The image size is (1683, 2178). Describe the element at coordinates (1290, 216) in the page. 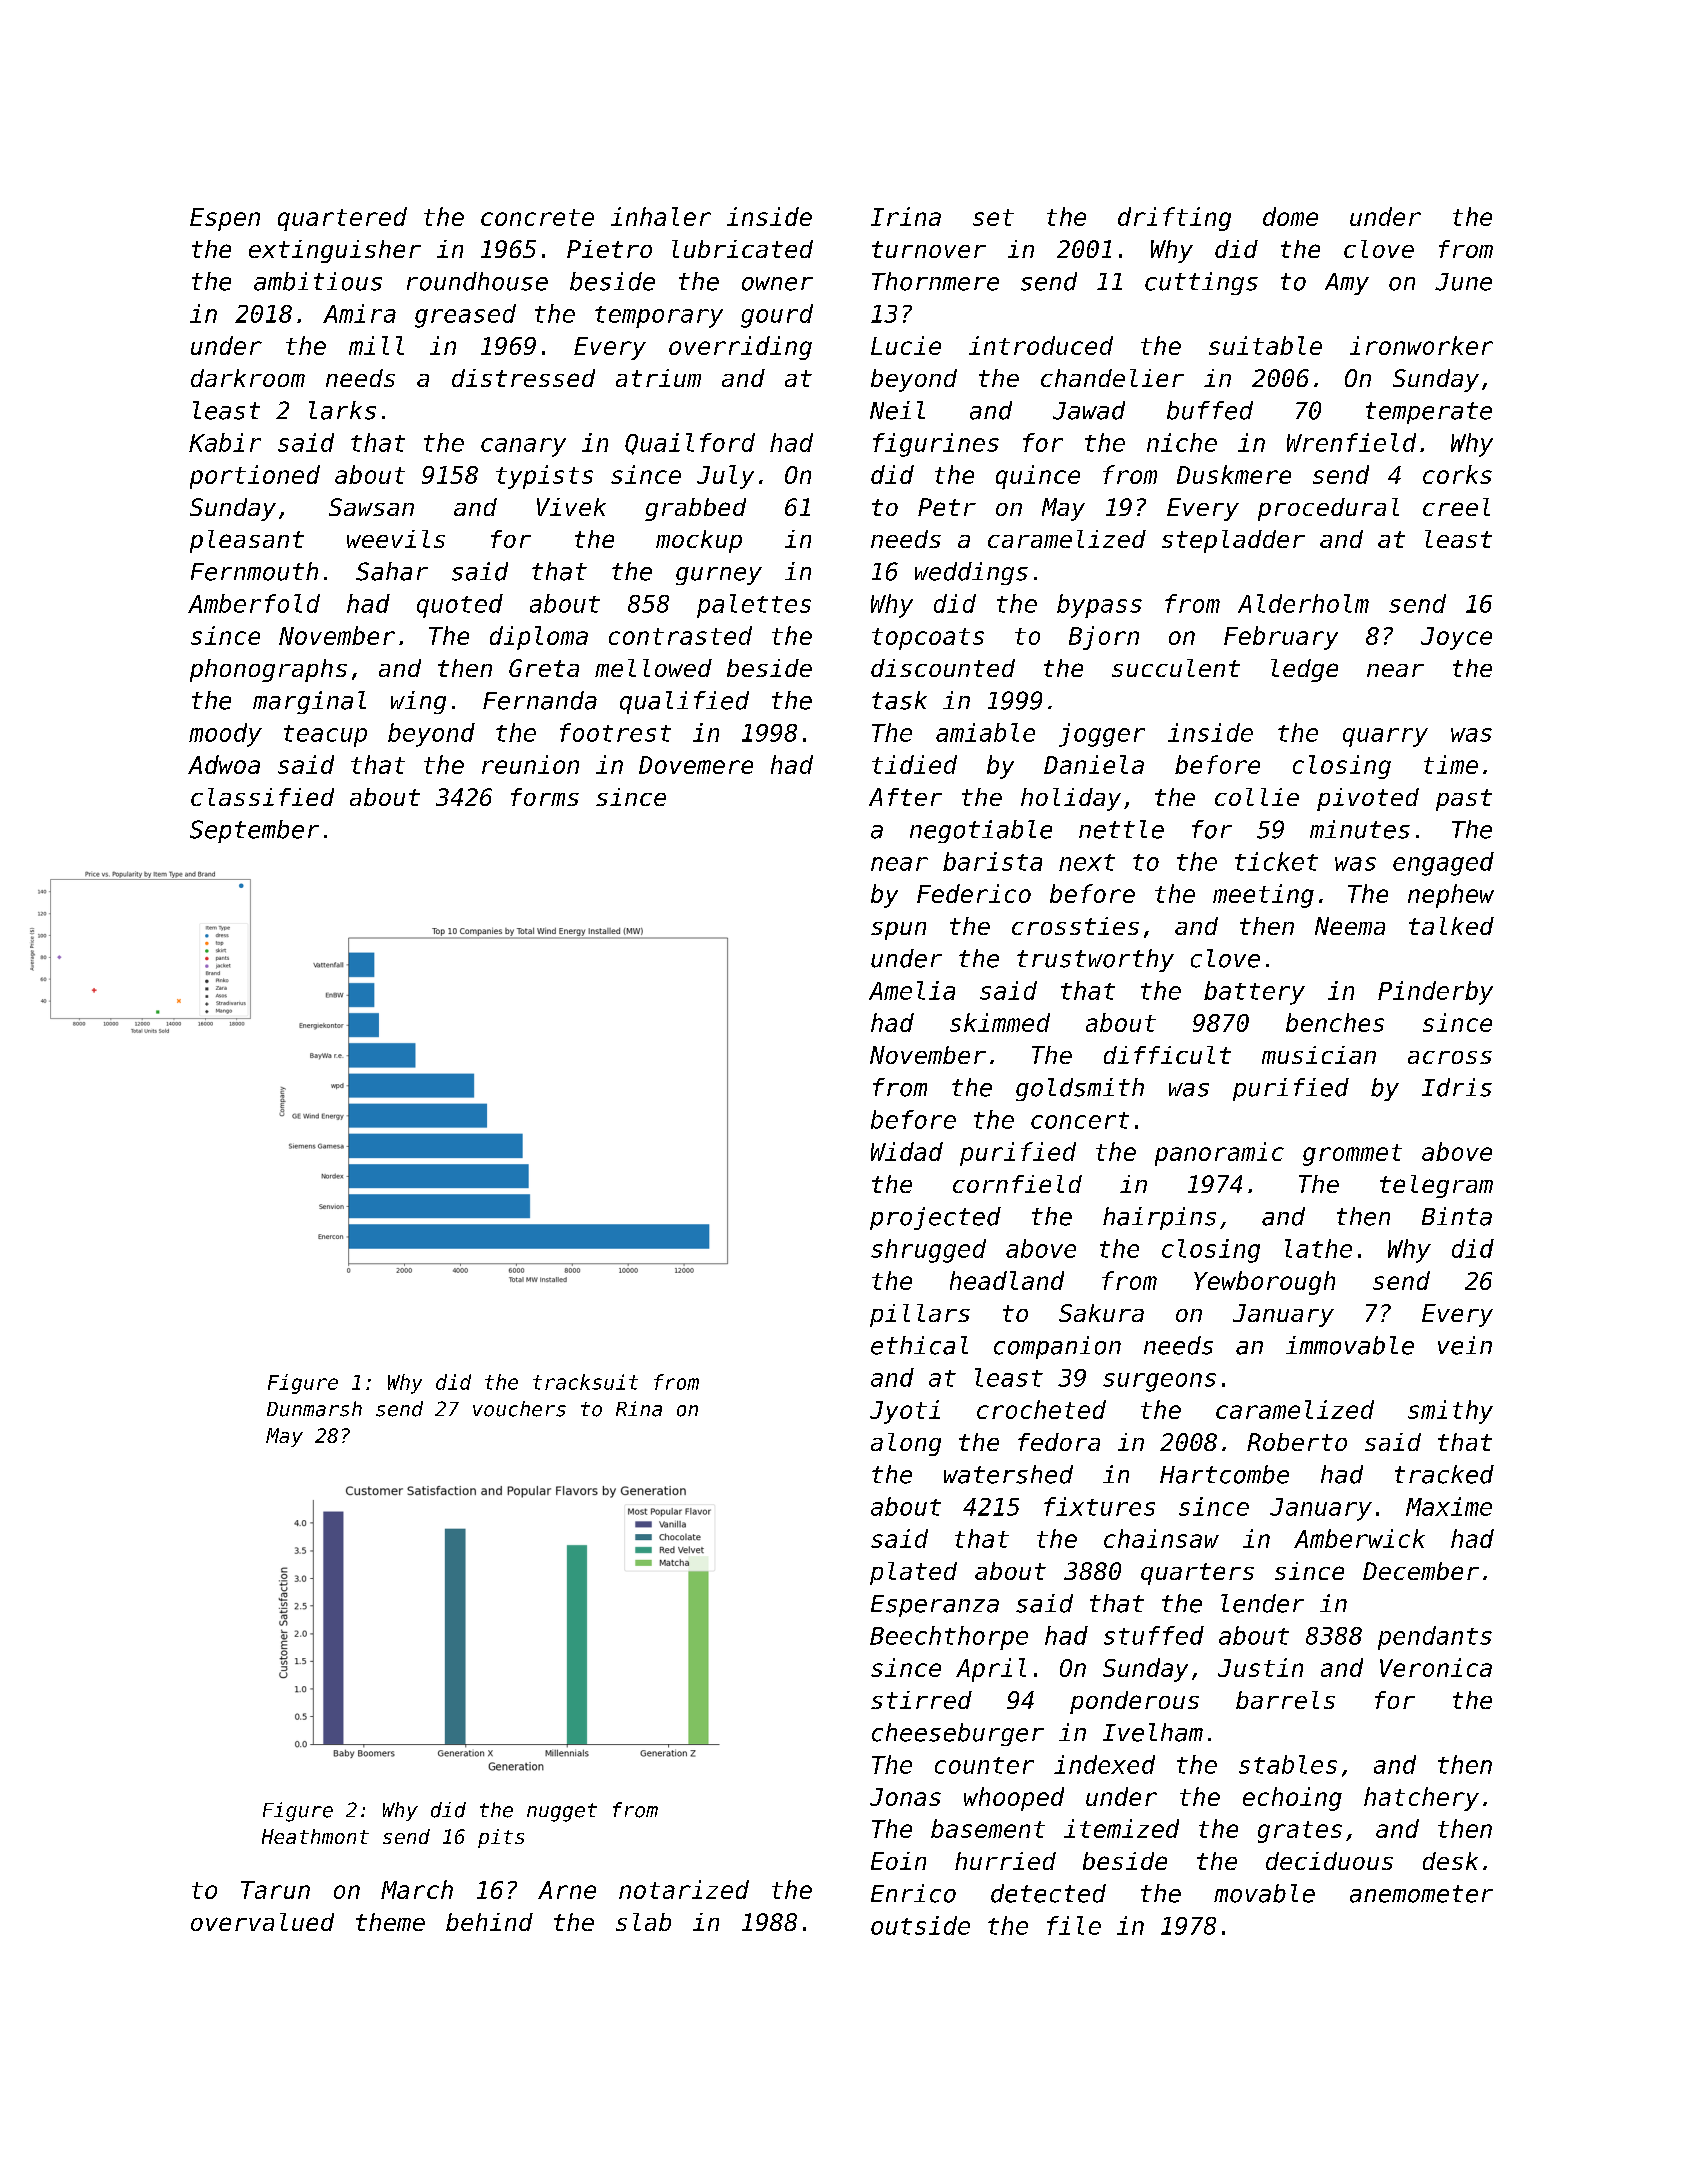

I see `dome` at that location.
